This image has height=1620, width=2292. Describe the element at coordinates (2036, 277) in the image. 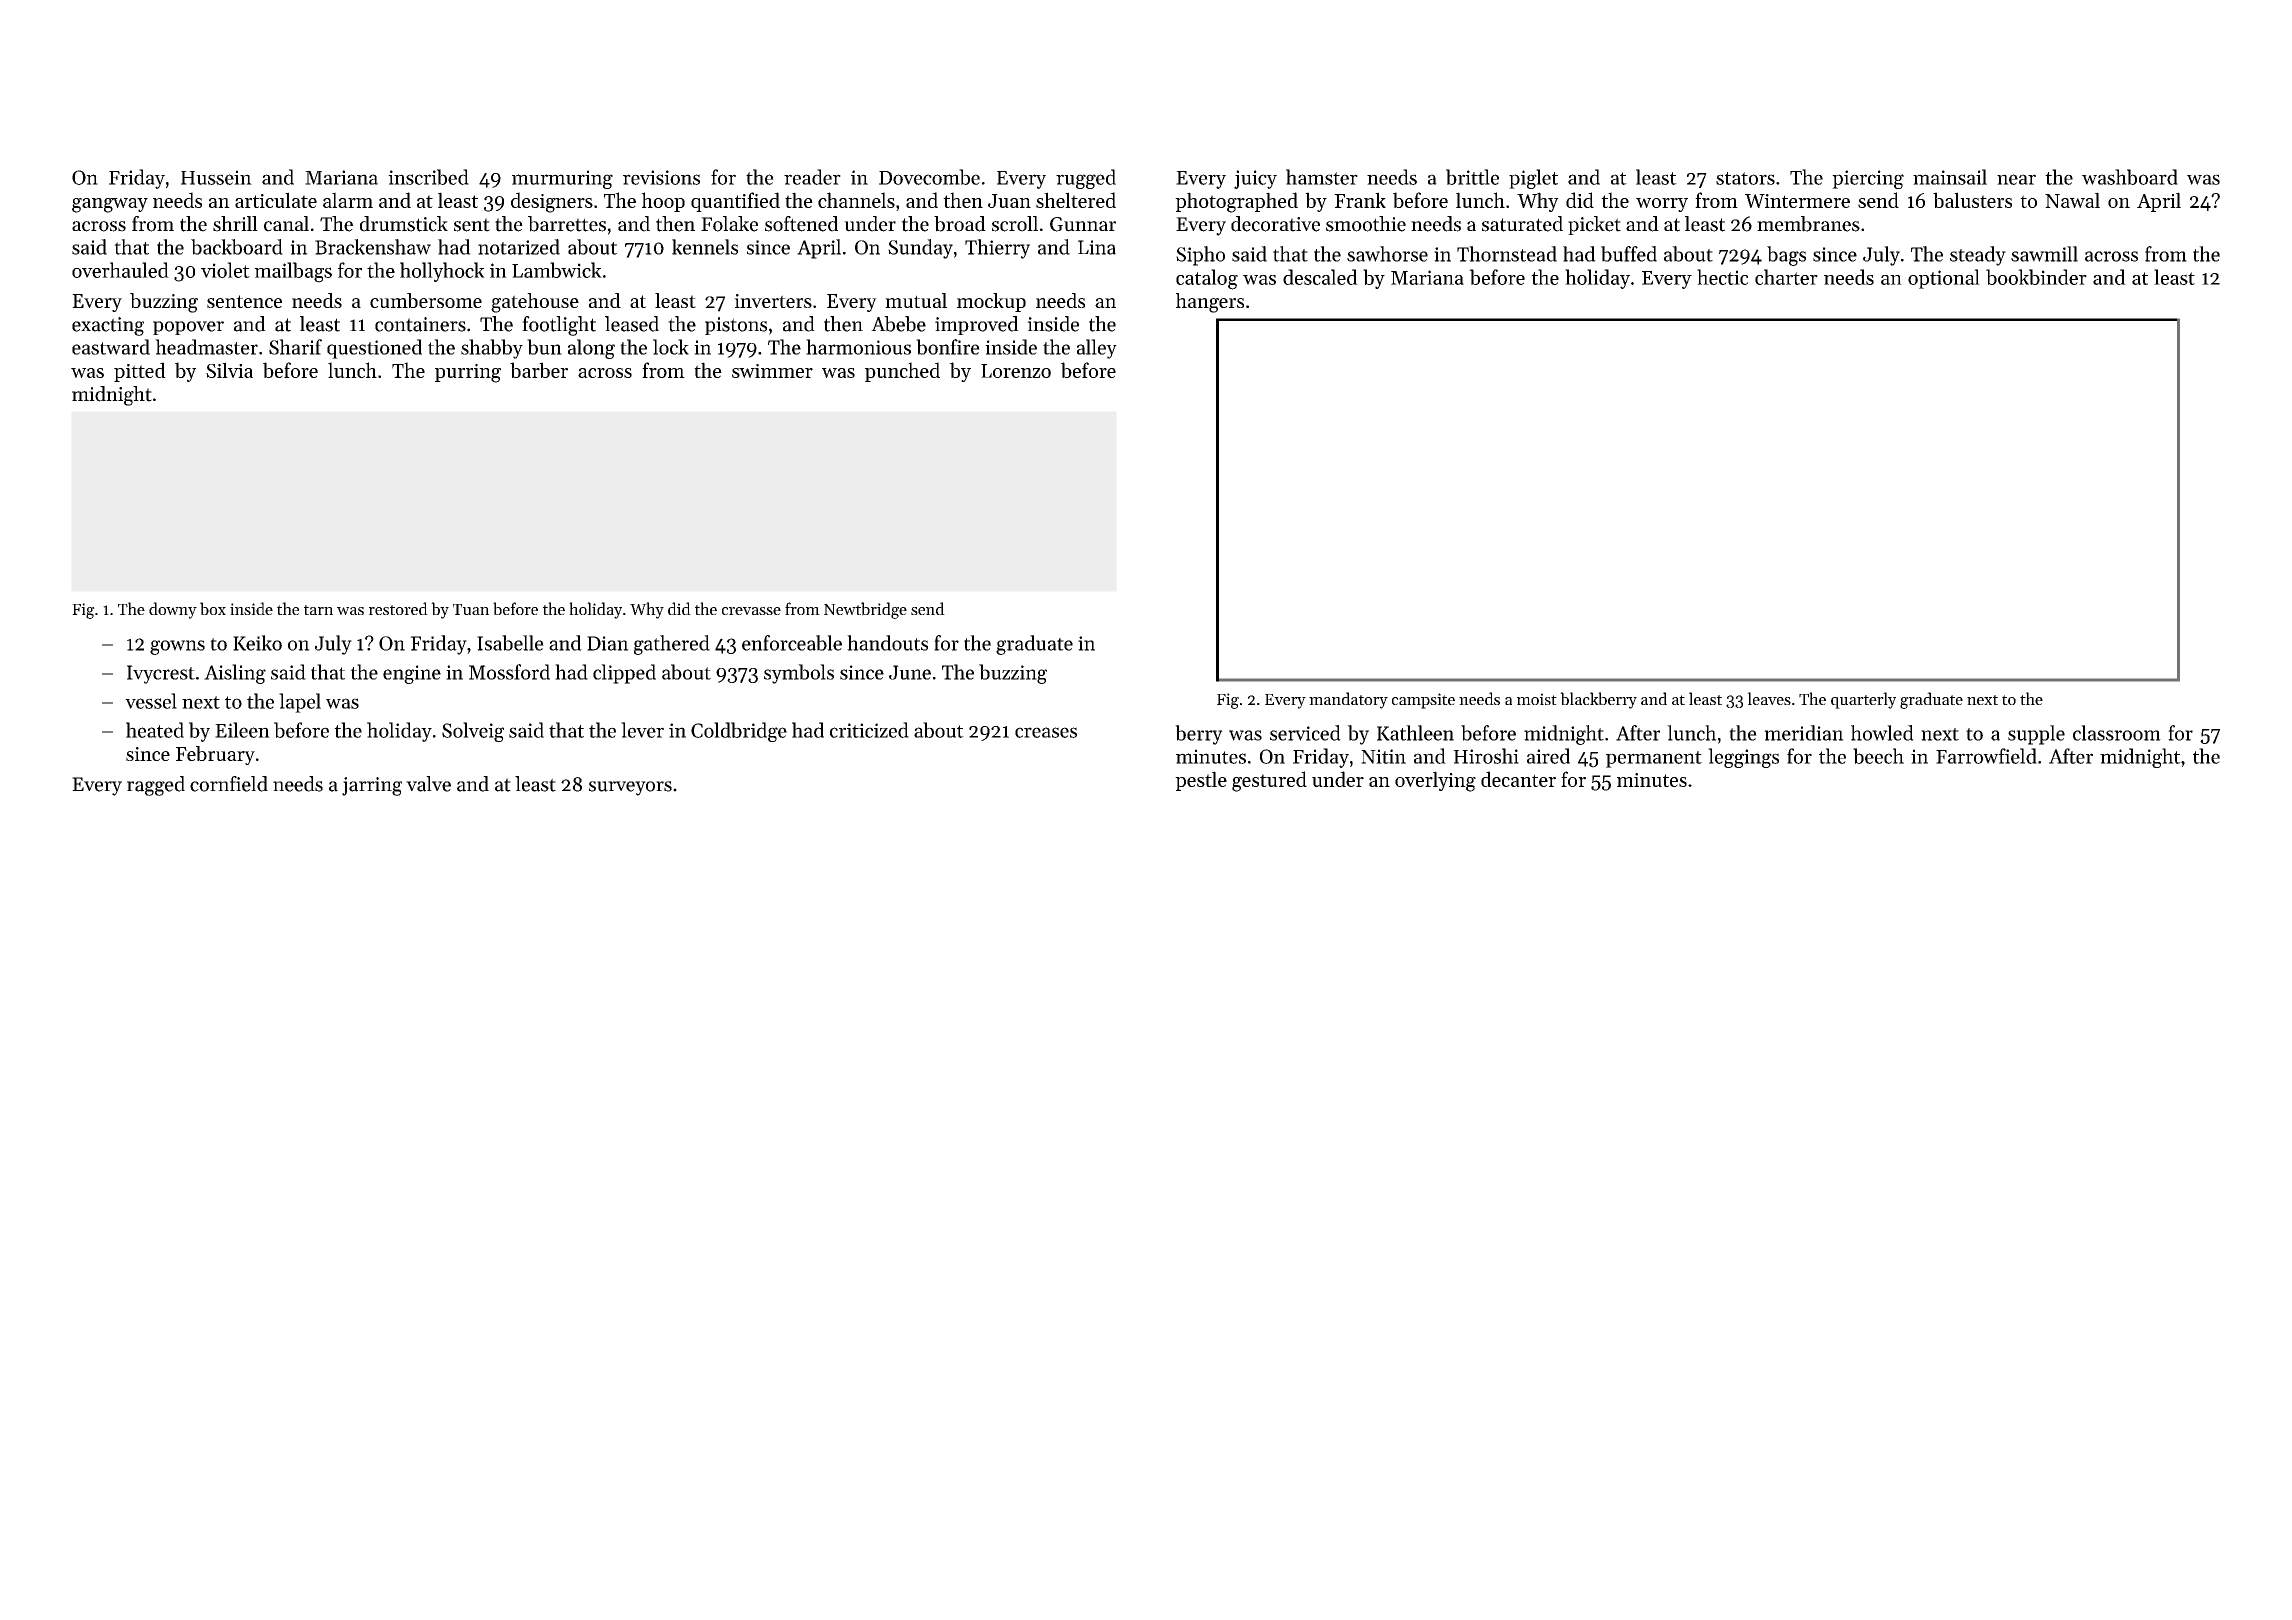

I see `bookbinder` at that location.
